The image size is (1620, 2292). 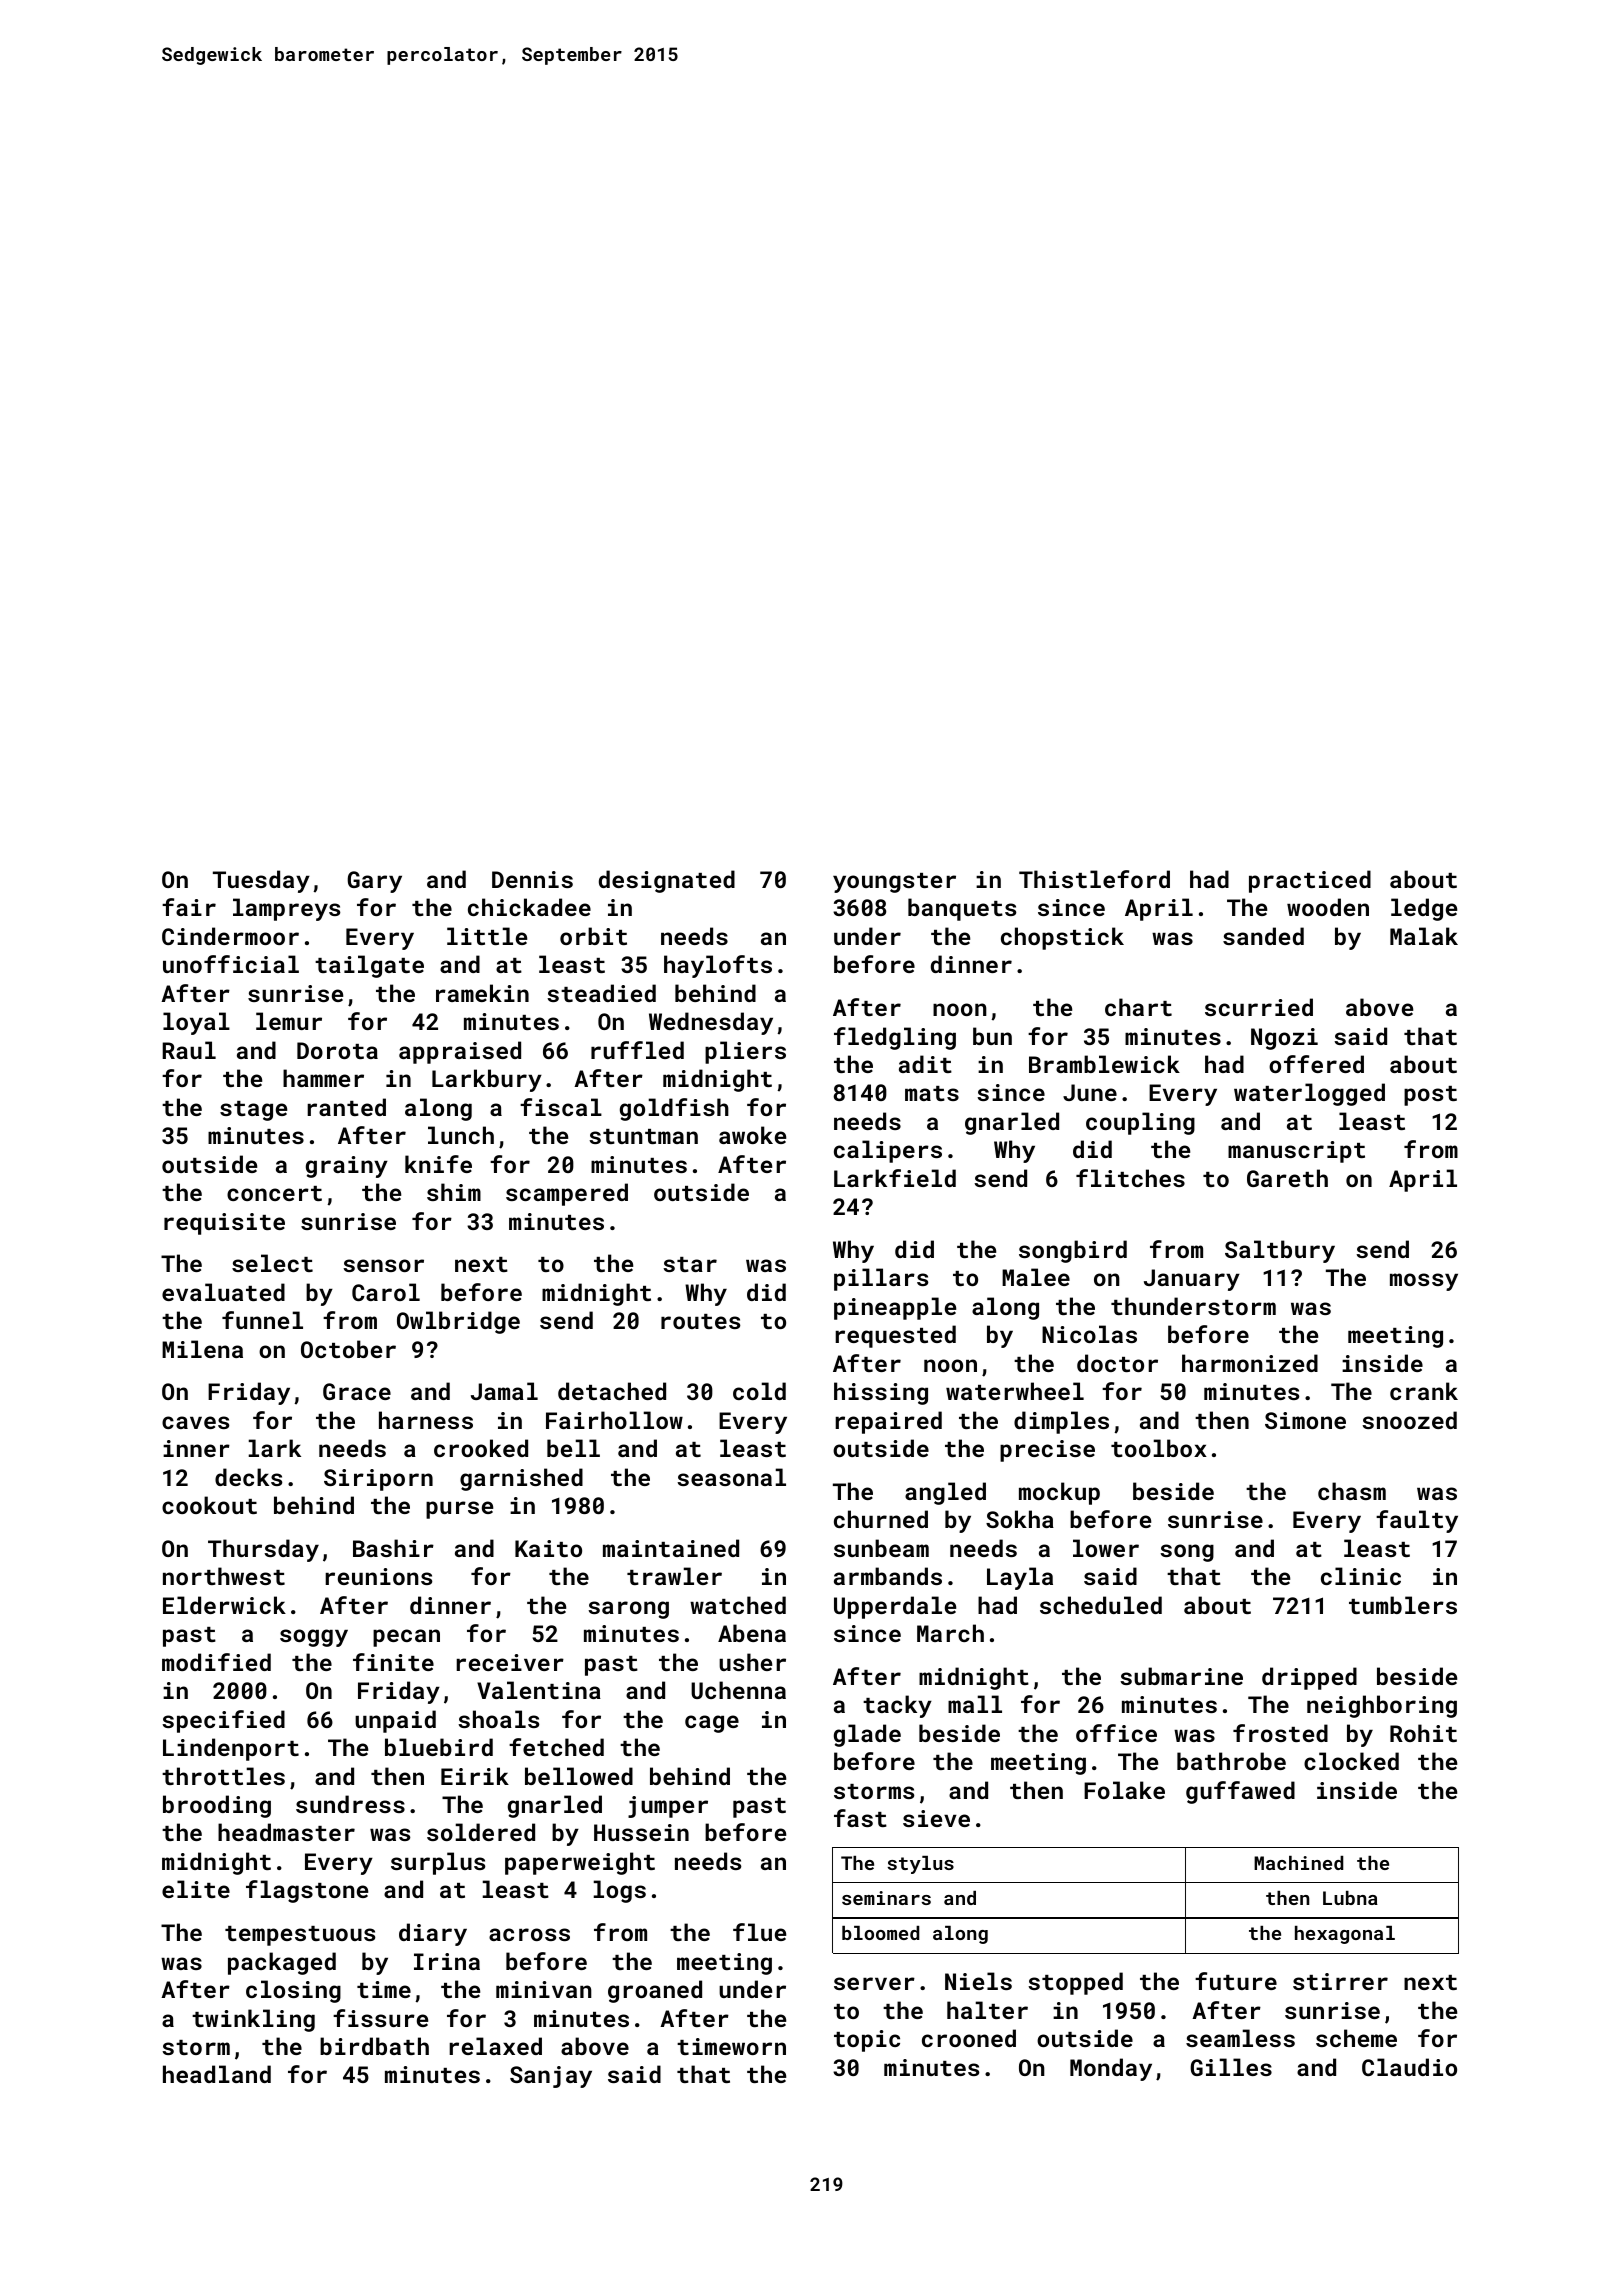 I want to click on Wednesday, so click(x=711, y=1023).
